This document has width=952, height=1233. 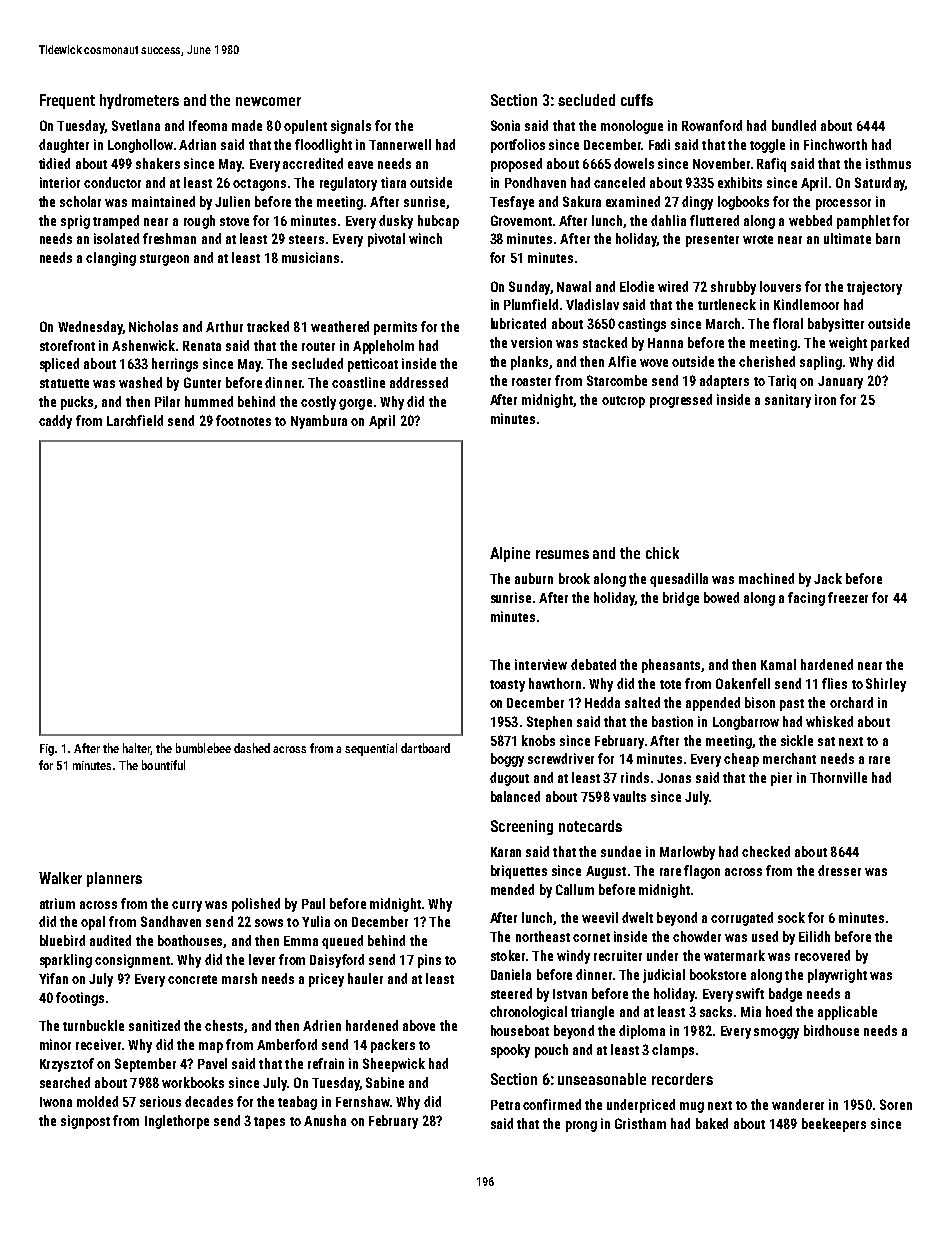 What do you see at coordinates (794, 125) in the document?
I see `bundled` at bounding box center [794, 125].
